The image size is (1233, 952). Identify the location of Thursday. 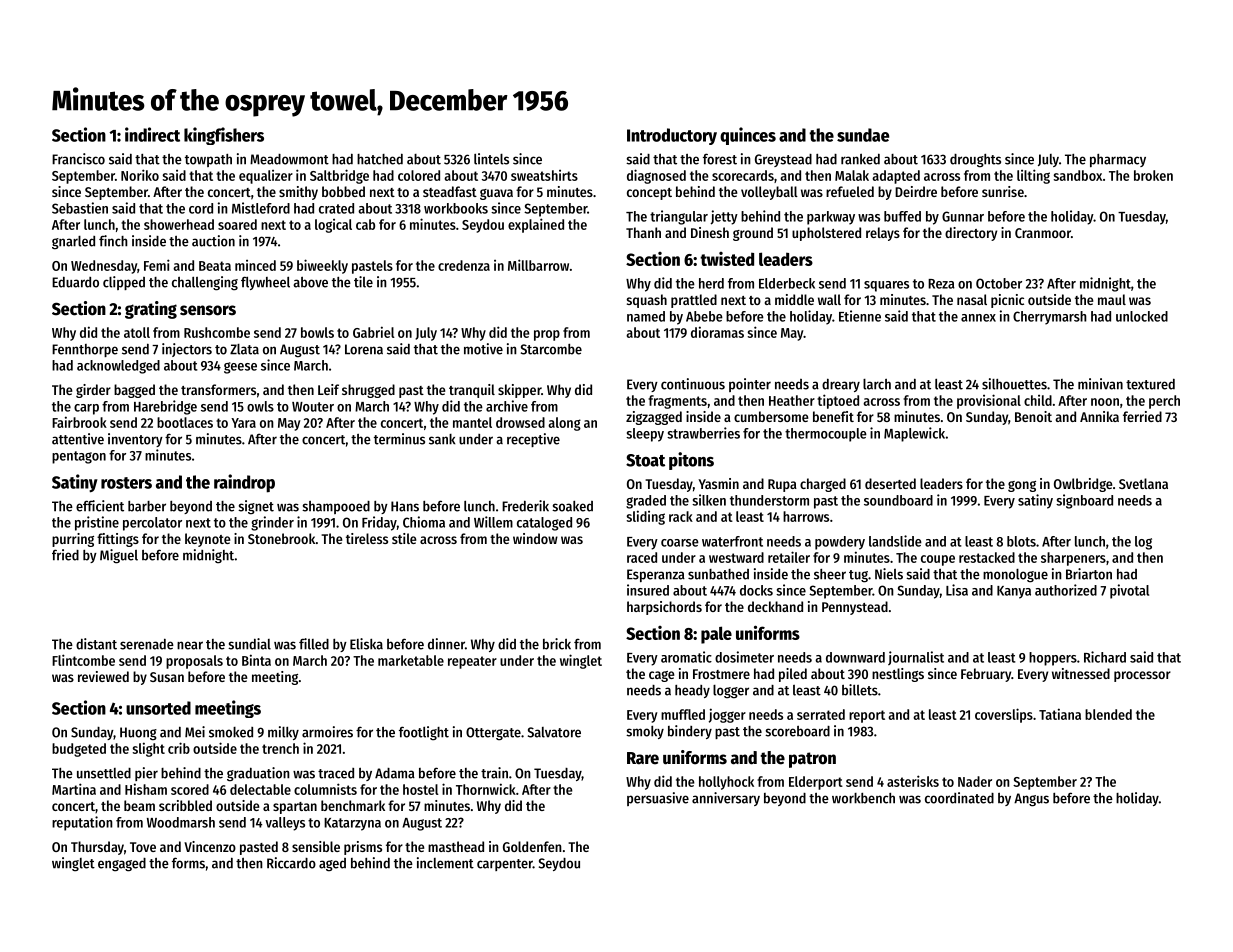
(97, 848).
